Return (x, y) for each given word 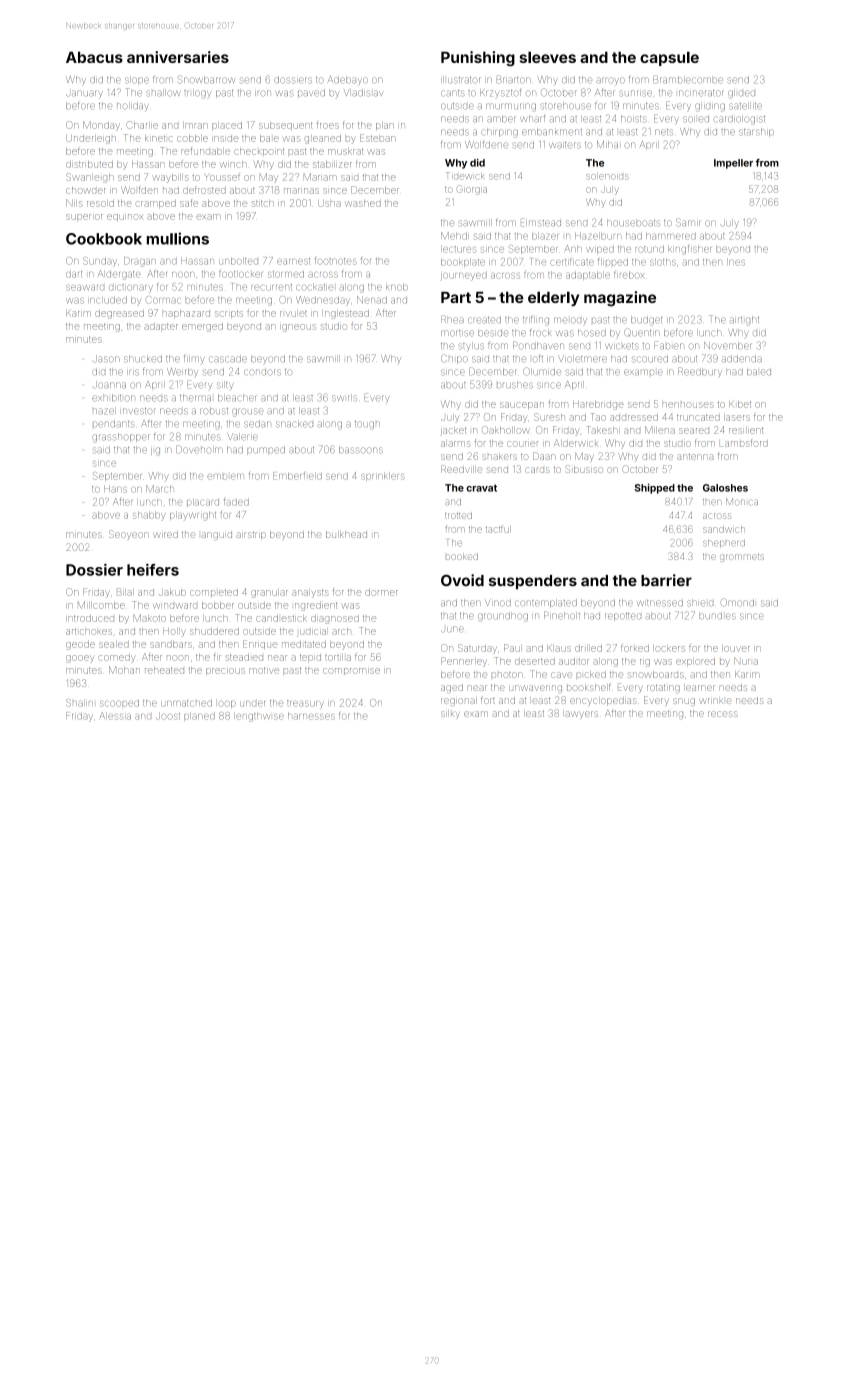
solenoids (607, 177)
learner (700, 688)
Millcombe (101, 605)
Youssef (222, 177)
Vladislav (363, 93)
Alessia (115, 716)
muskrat (345, 152)
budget (646, 320)
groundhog (503, 617)
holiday (133, 106)
